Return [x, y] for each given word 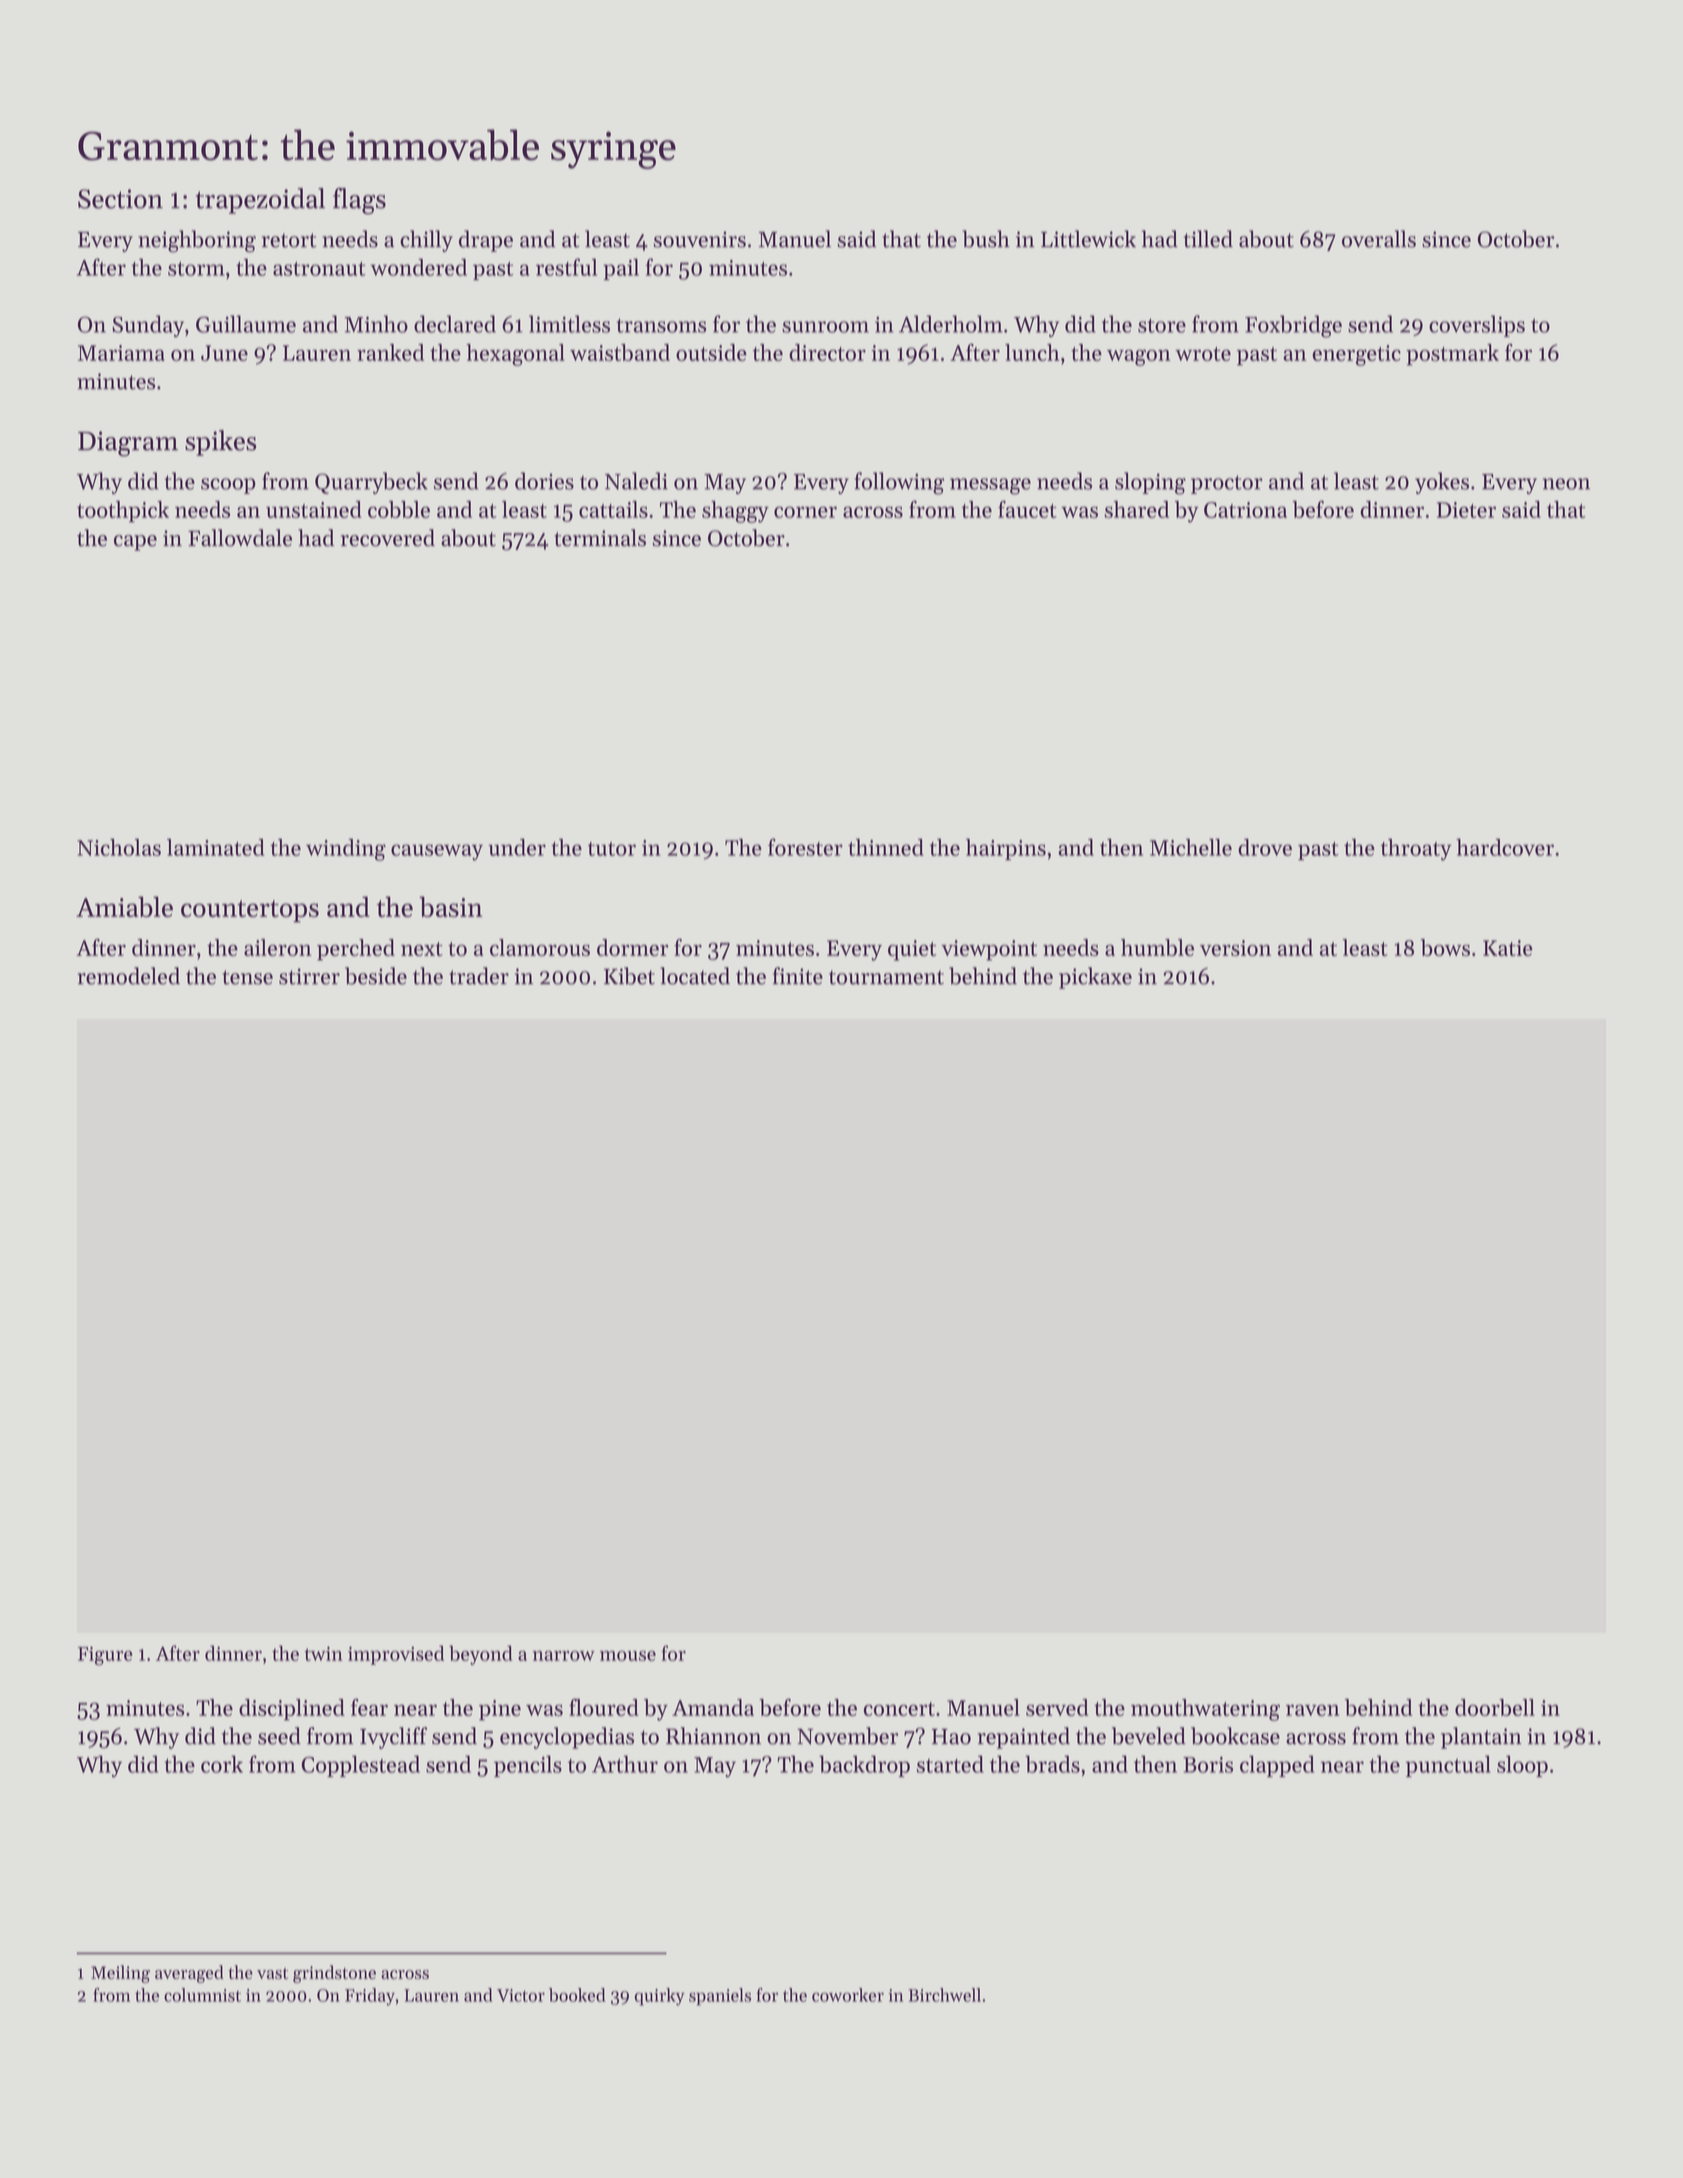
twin [324, 1654]
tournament [886, 977]
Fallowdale [240, 538]
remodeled [128, 976]
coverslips [1477, 326]
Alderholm [951, 324]
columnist [202, 1995]
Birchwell [944, 1995]
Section [120, 199]
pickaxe [1095, 978]
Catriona [1245, 510]
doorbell [1495, 1707]
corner [805, 512]
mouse [628, 1656]
